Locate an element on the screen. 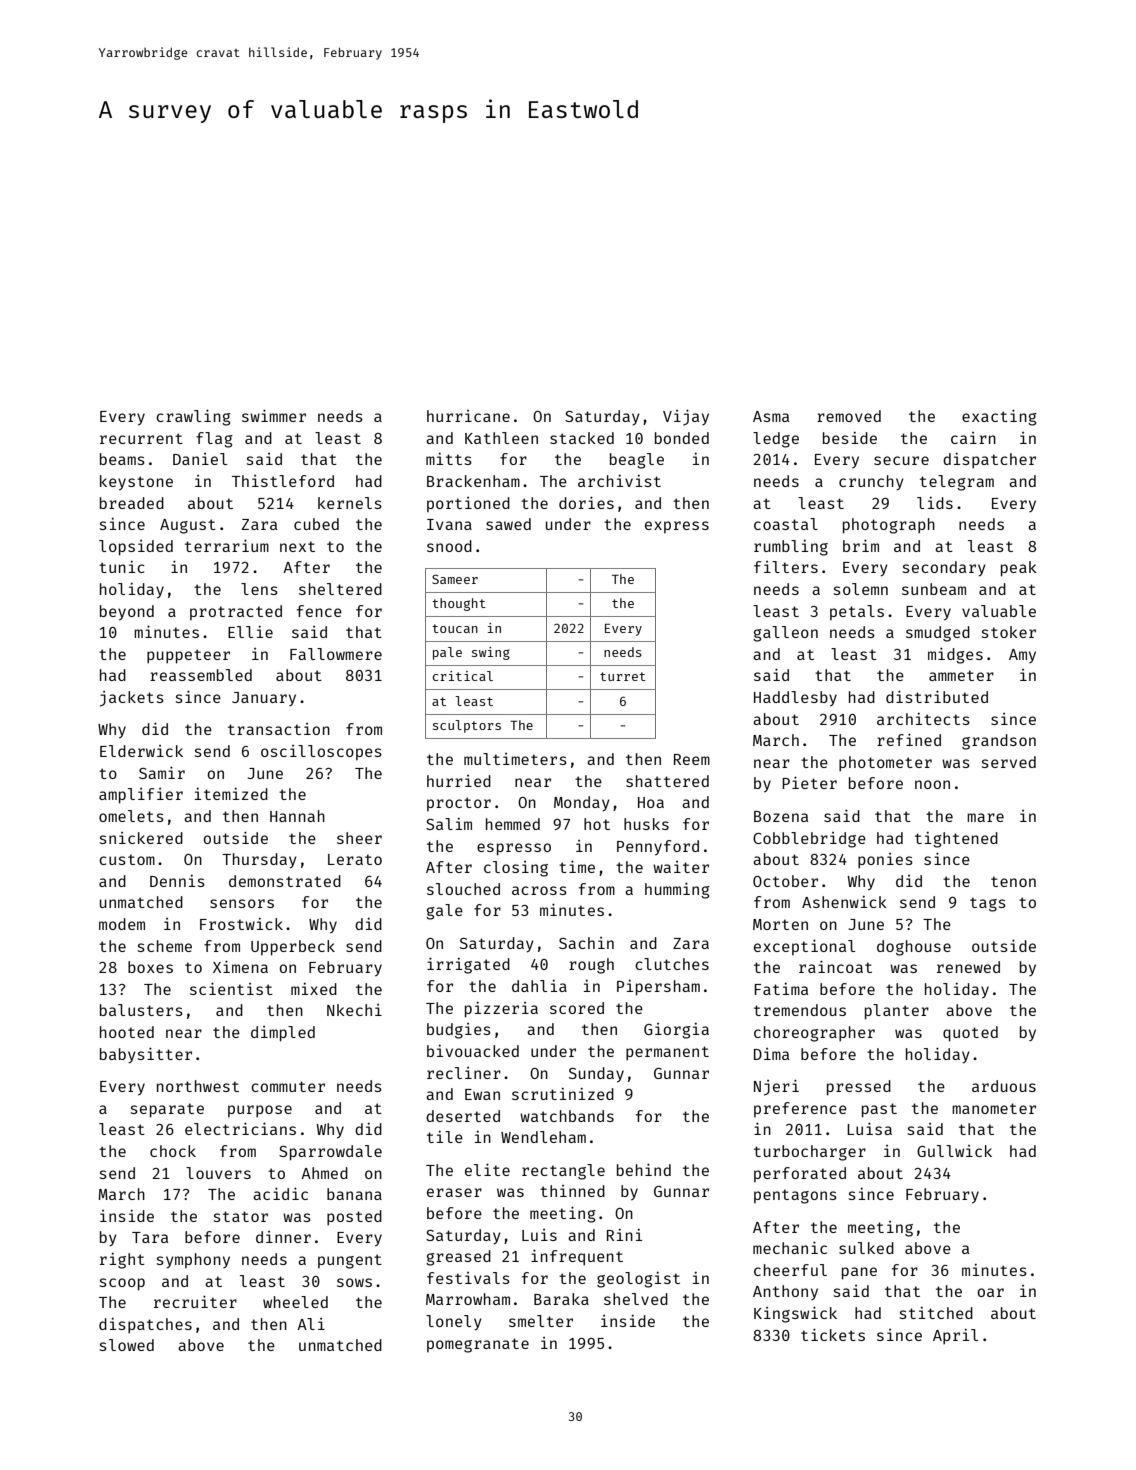  louvers is located at coordinates (218, 1173).
